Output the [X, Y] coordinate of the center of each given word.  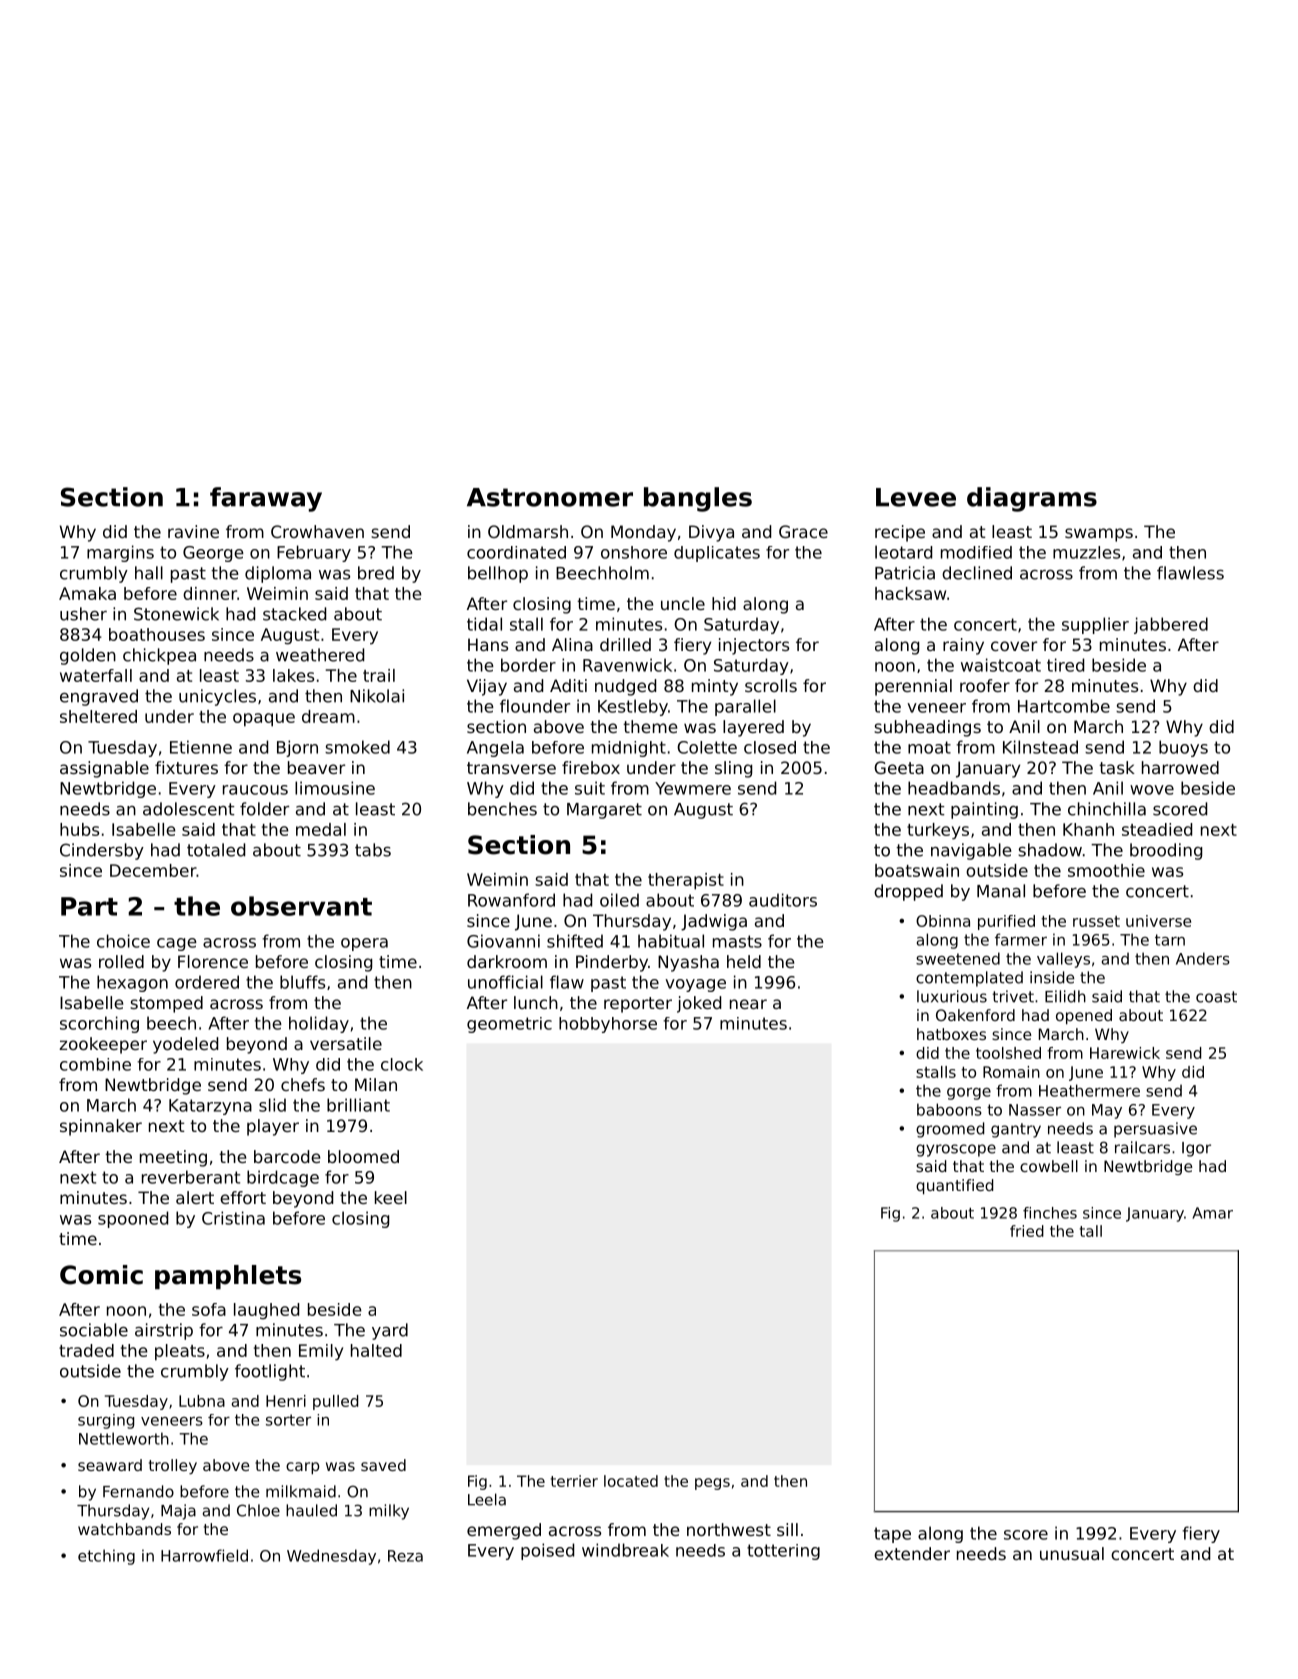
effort [243, 1197]
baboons [949, 1109]
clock [402, 1064]
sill [787, 1529]
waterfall [96, 675]
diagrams [1032, 499]
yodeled [185, 1045]
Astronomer [550, 497]
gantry [1016, 1130]
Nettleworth [124, 1438]
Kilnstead [1040, 747]
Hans [488, 644]
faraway [266, 499]
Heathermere [1089, 1090]
